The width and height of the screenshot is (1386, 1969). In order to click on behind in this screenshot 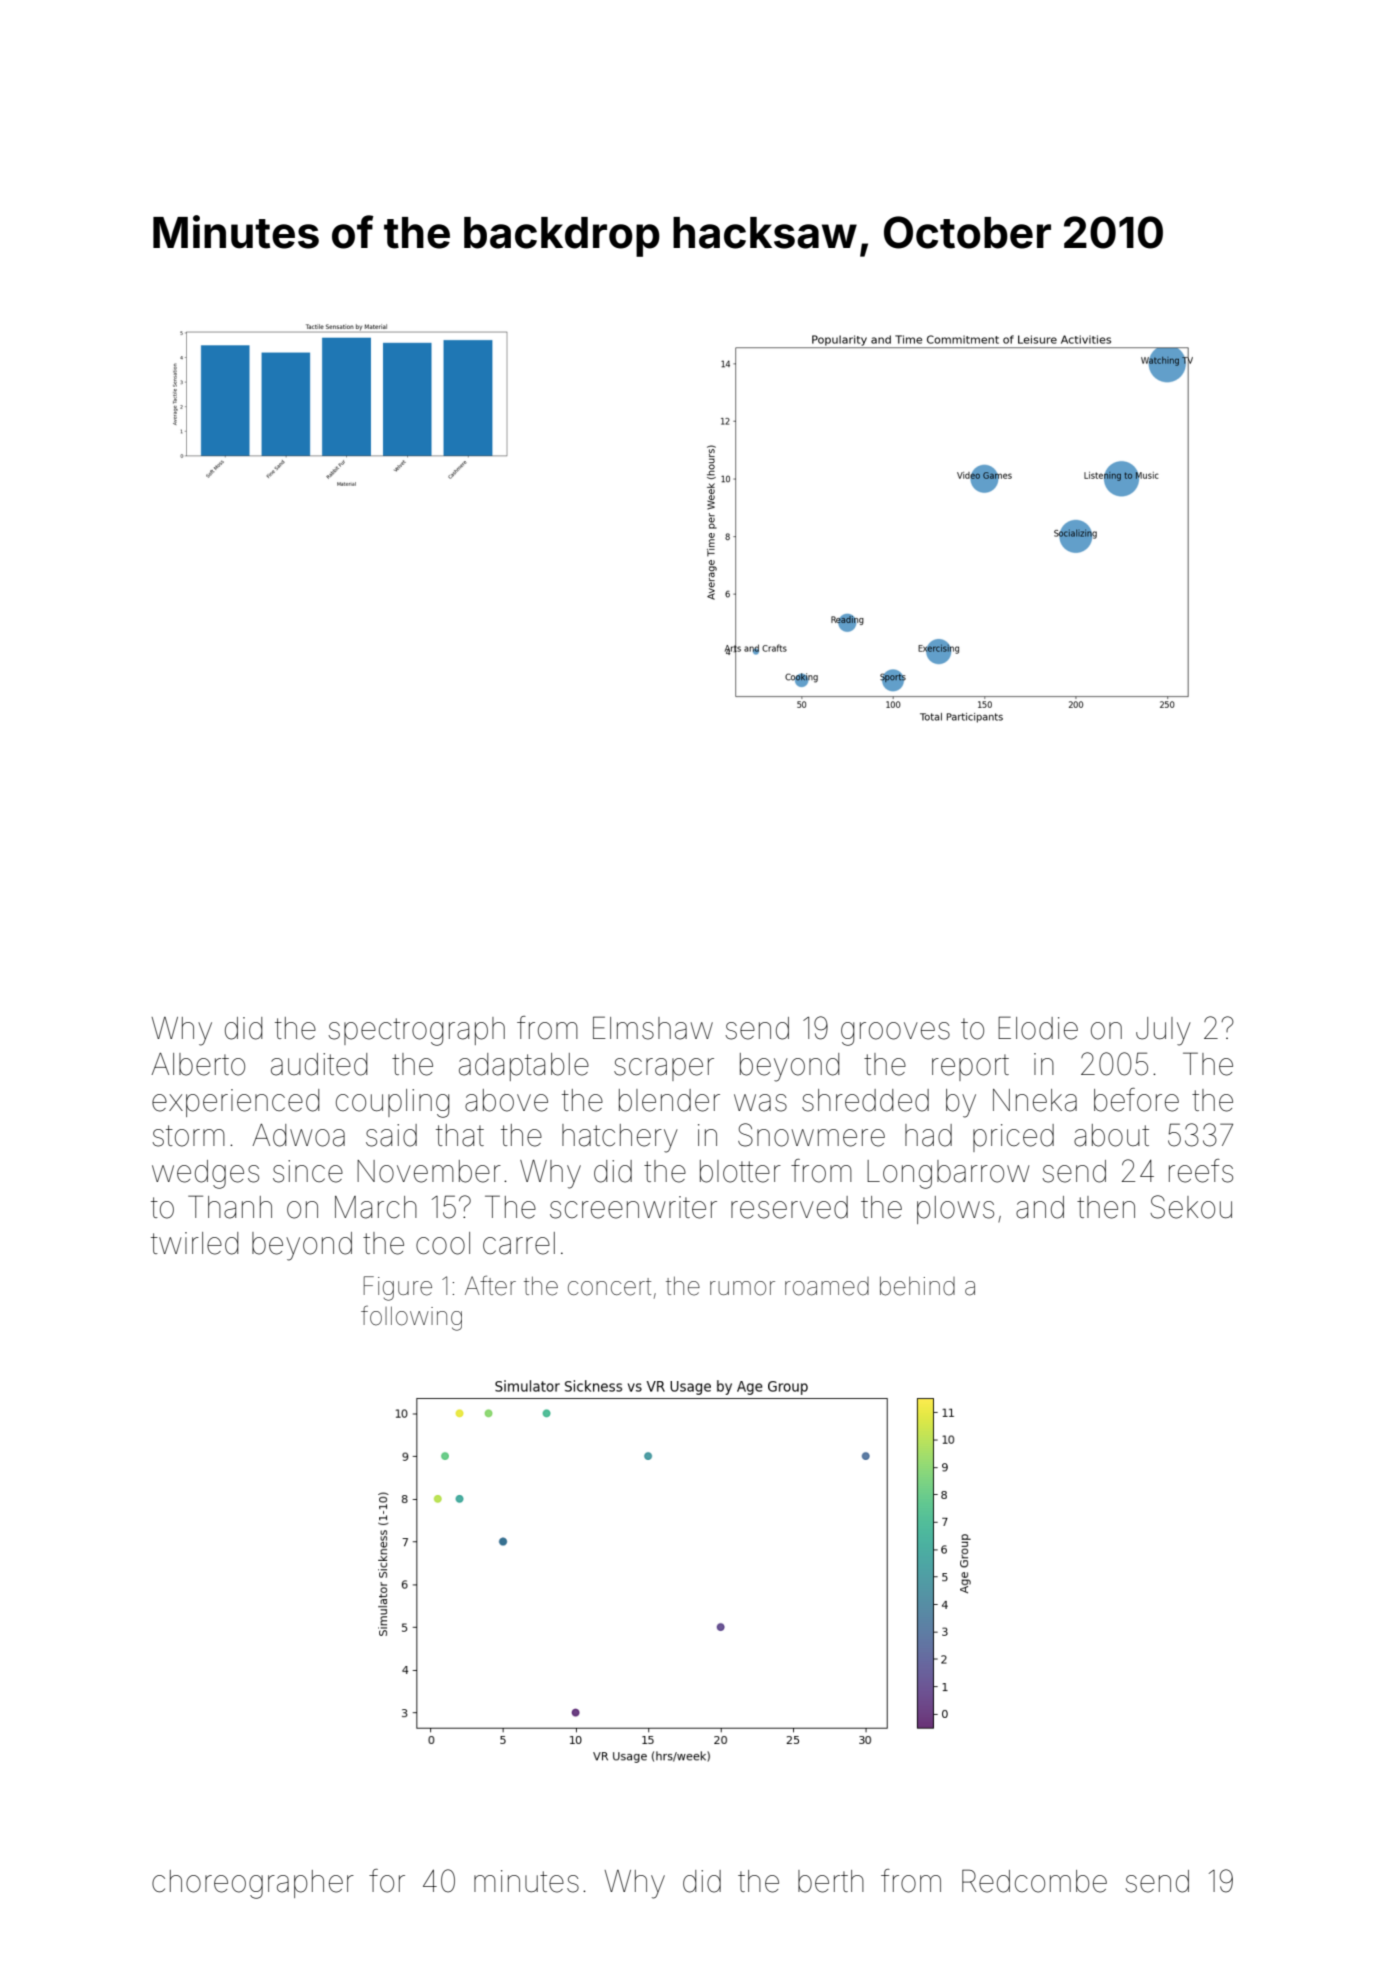, I will do `click(917, 1286)`.
